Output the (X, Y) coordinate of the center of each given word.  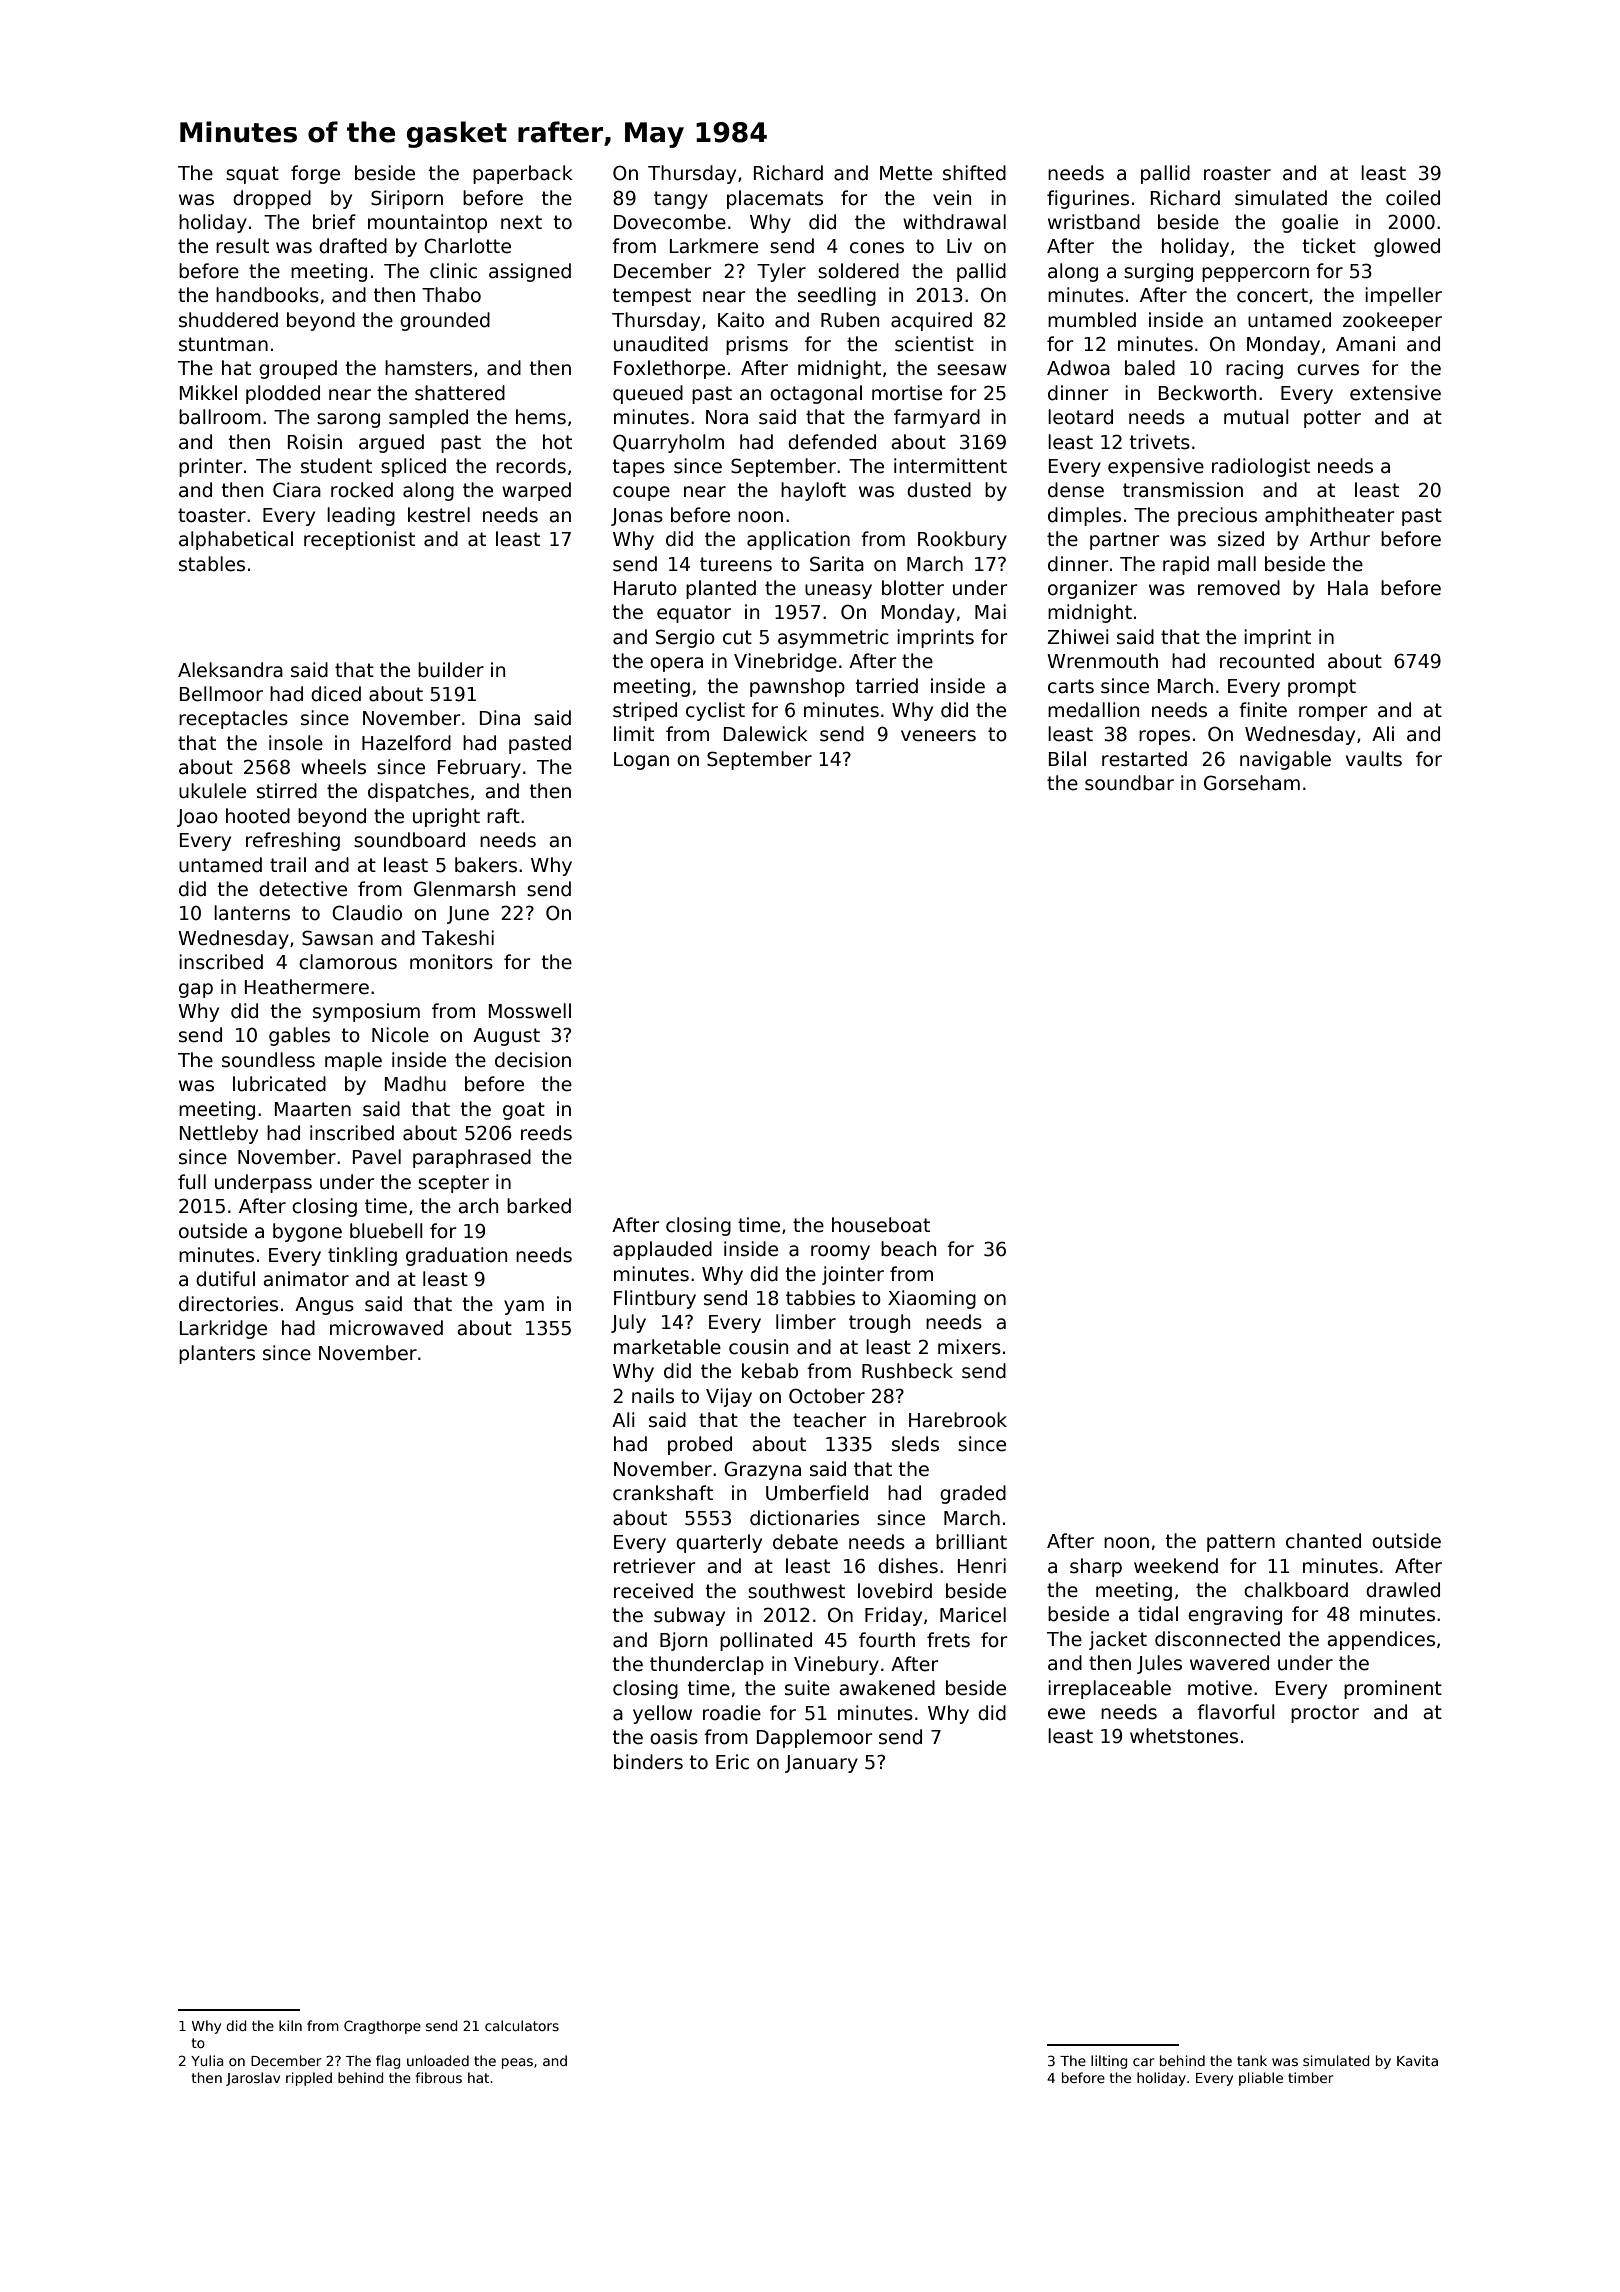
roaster (1237, 173)
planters (217, 1354)
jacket (1118, 1640)
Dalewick (766, 734)
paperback (523, 174)
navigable (1285, 760)
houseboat (881, 1225)
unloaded (438, 2060)
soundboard (409, 840)
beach (908, 1249)
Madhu (415, 1084)
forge (315, 174)
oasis (674, 1737)
